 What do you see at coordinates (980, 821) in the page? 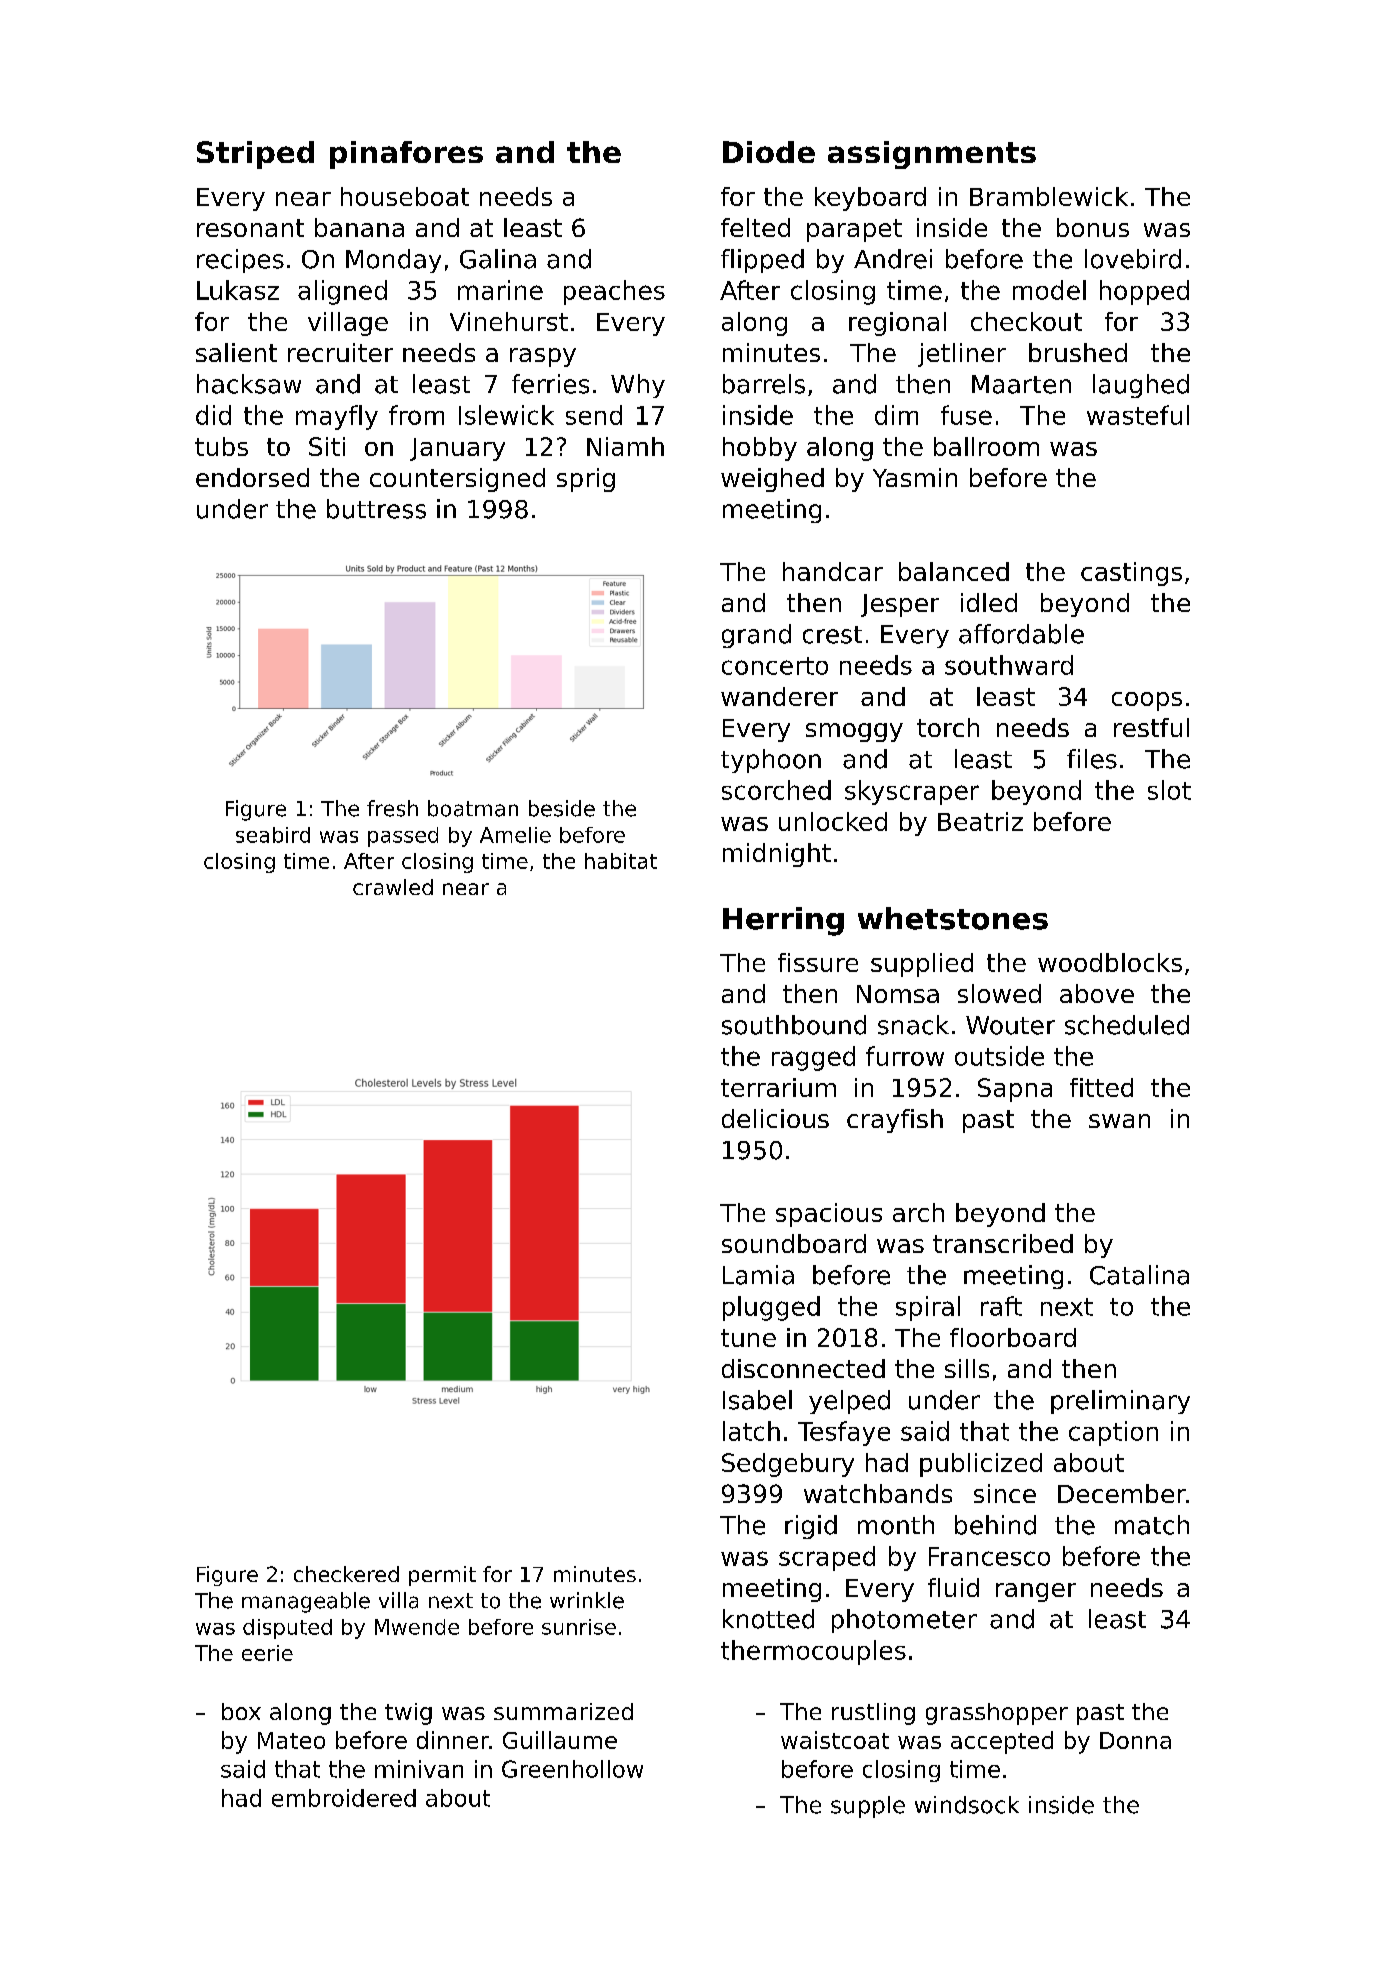
I see `Beatriz` at bounding box center [980, 821].
